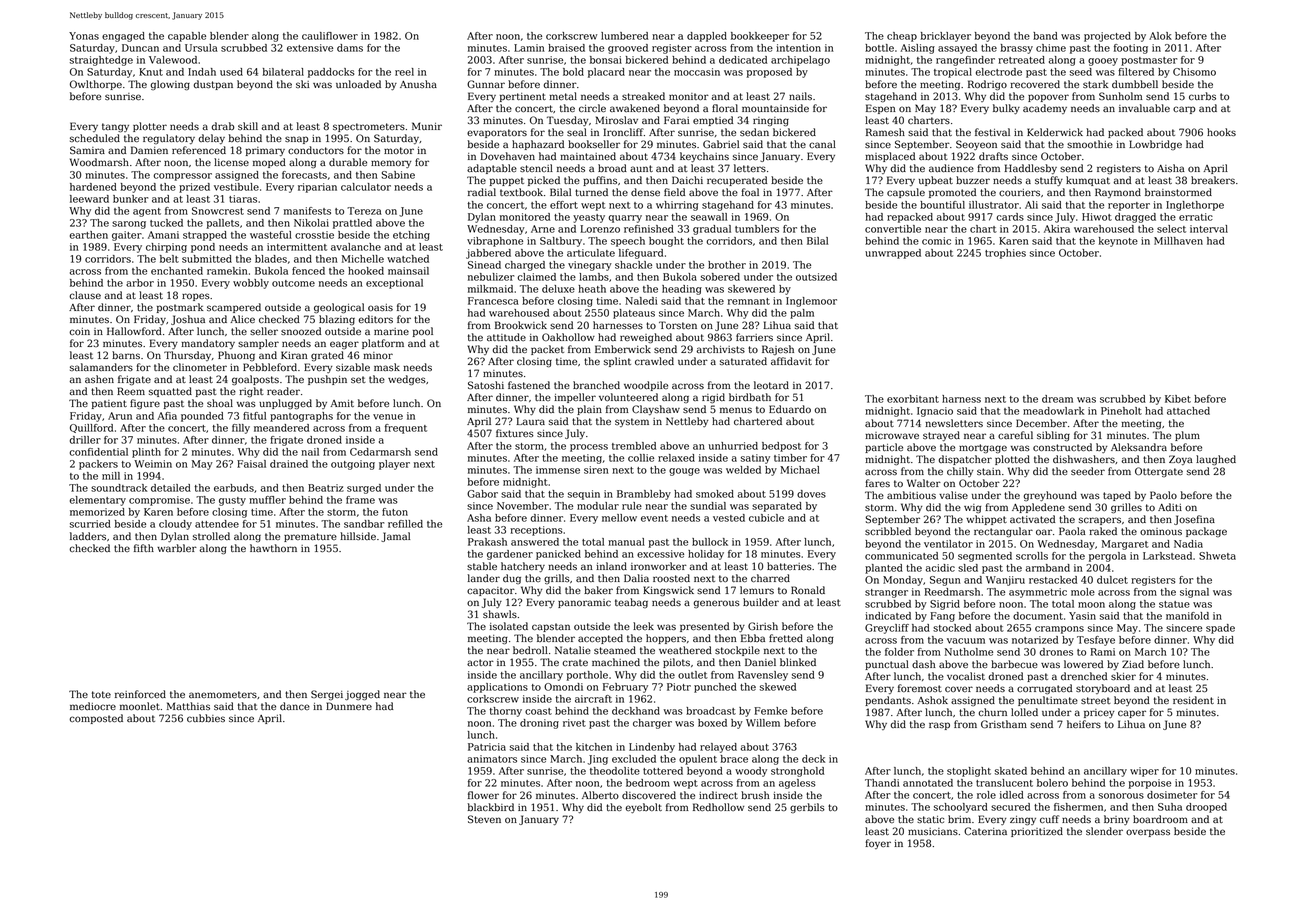 This screenshot has height=924, width=1308. I want to click on resident, so click(1193, 700).
